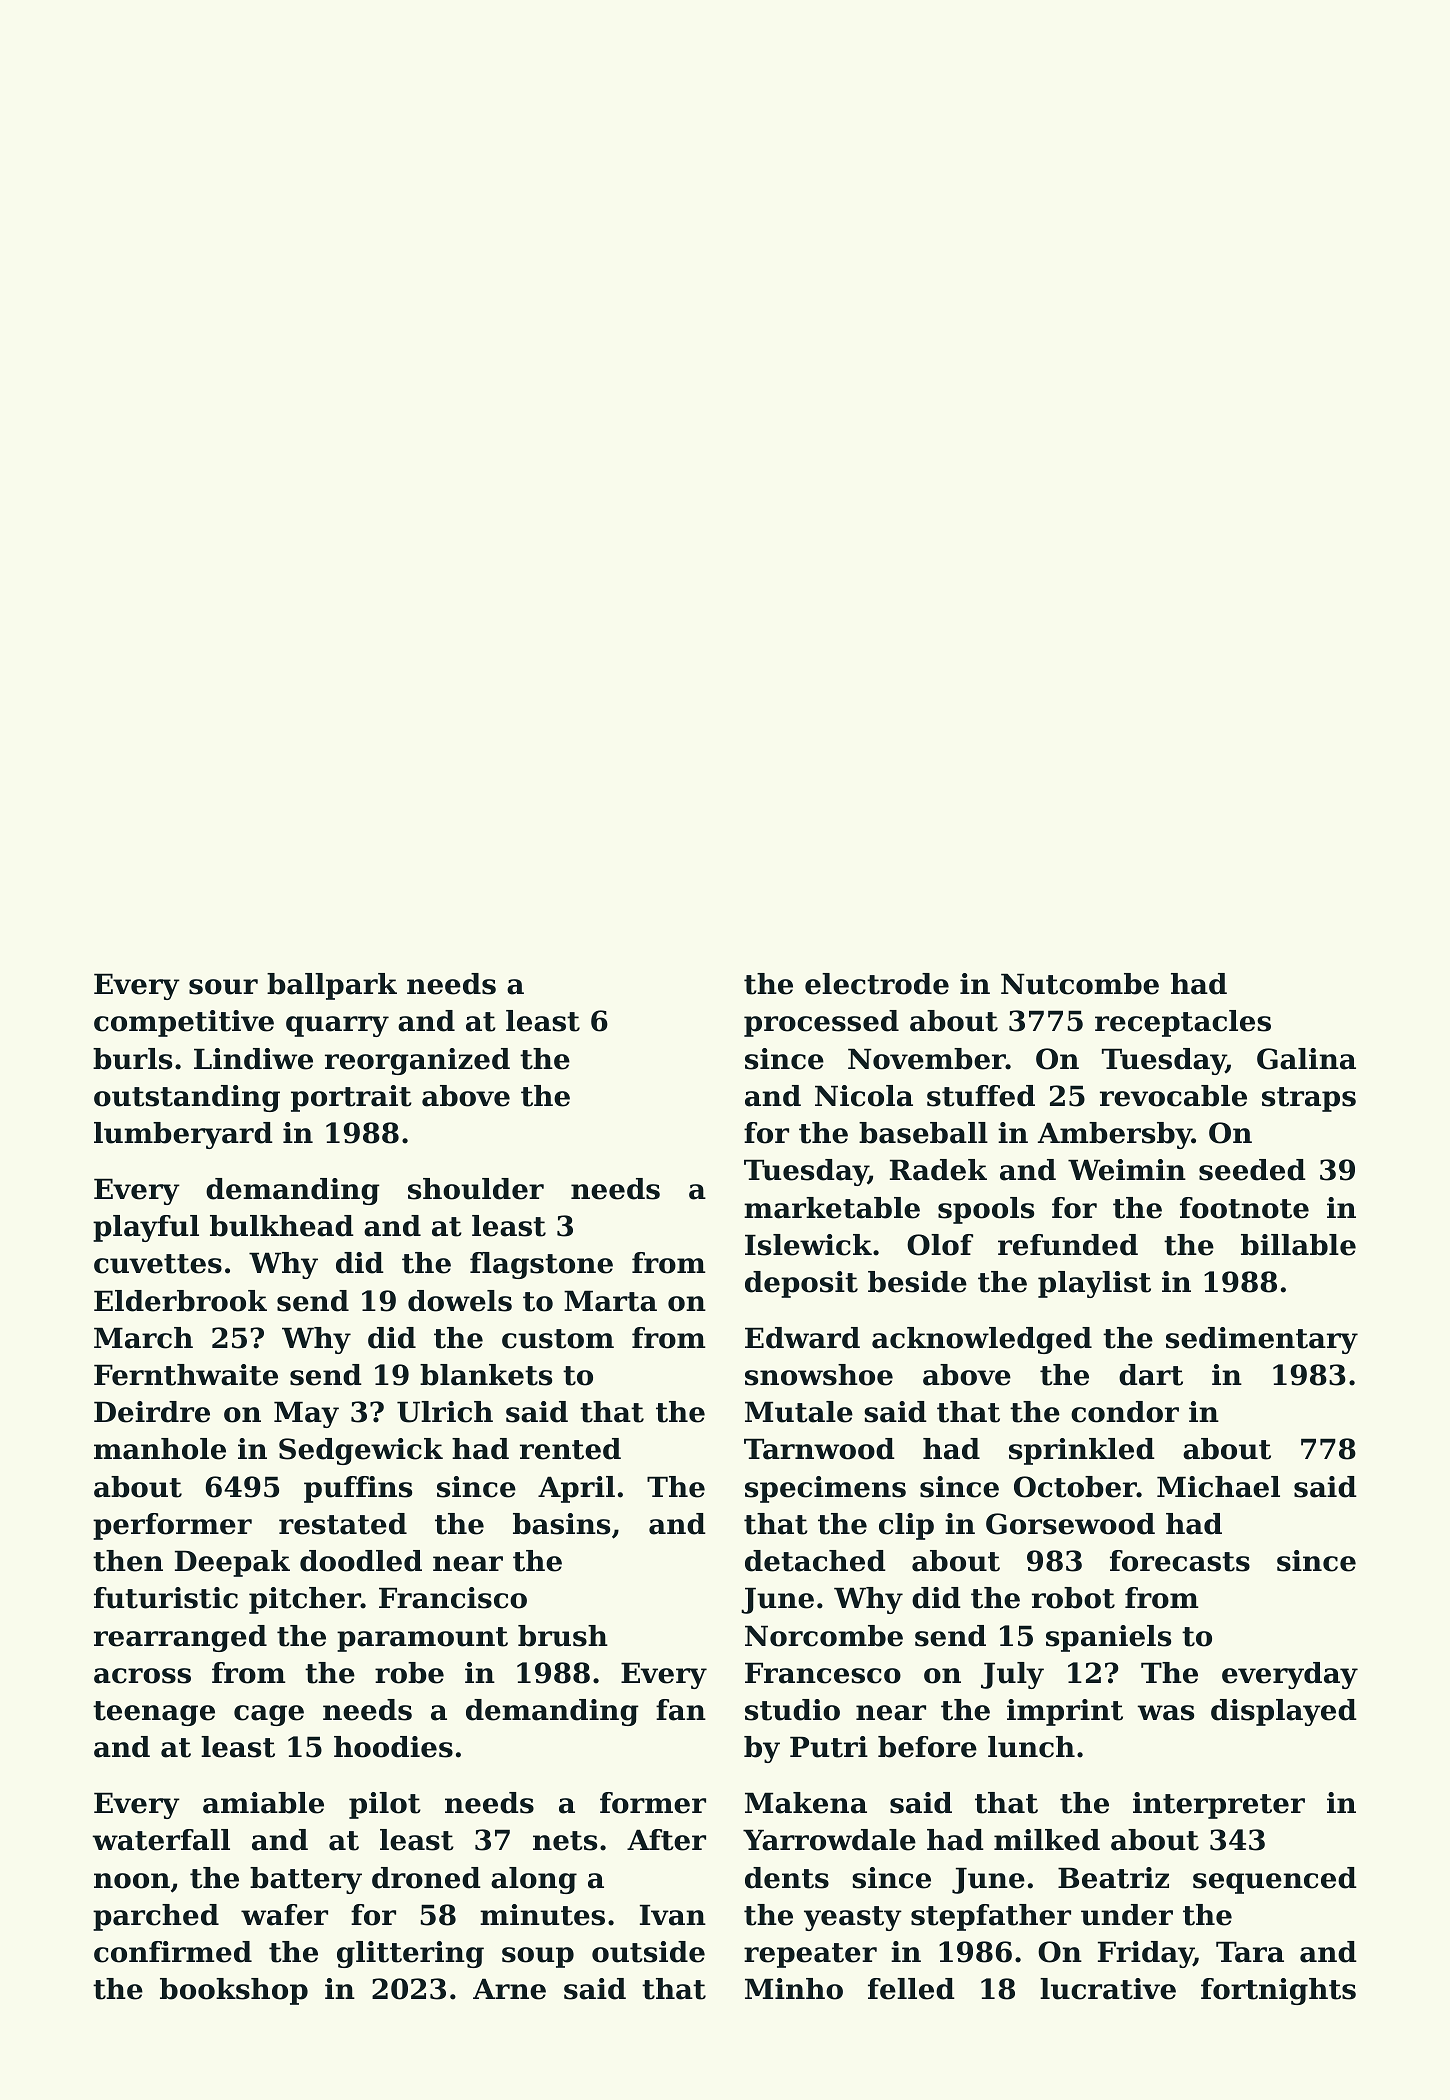 This document has width=1450, height=2100. I want to click on interpreter, so click(1219, 1805).
